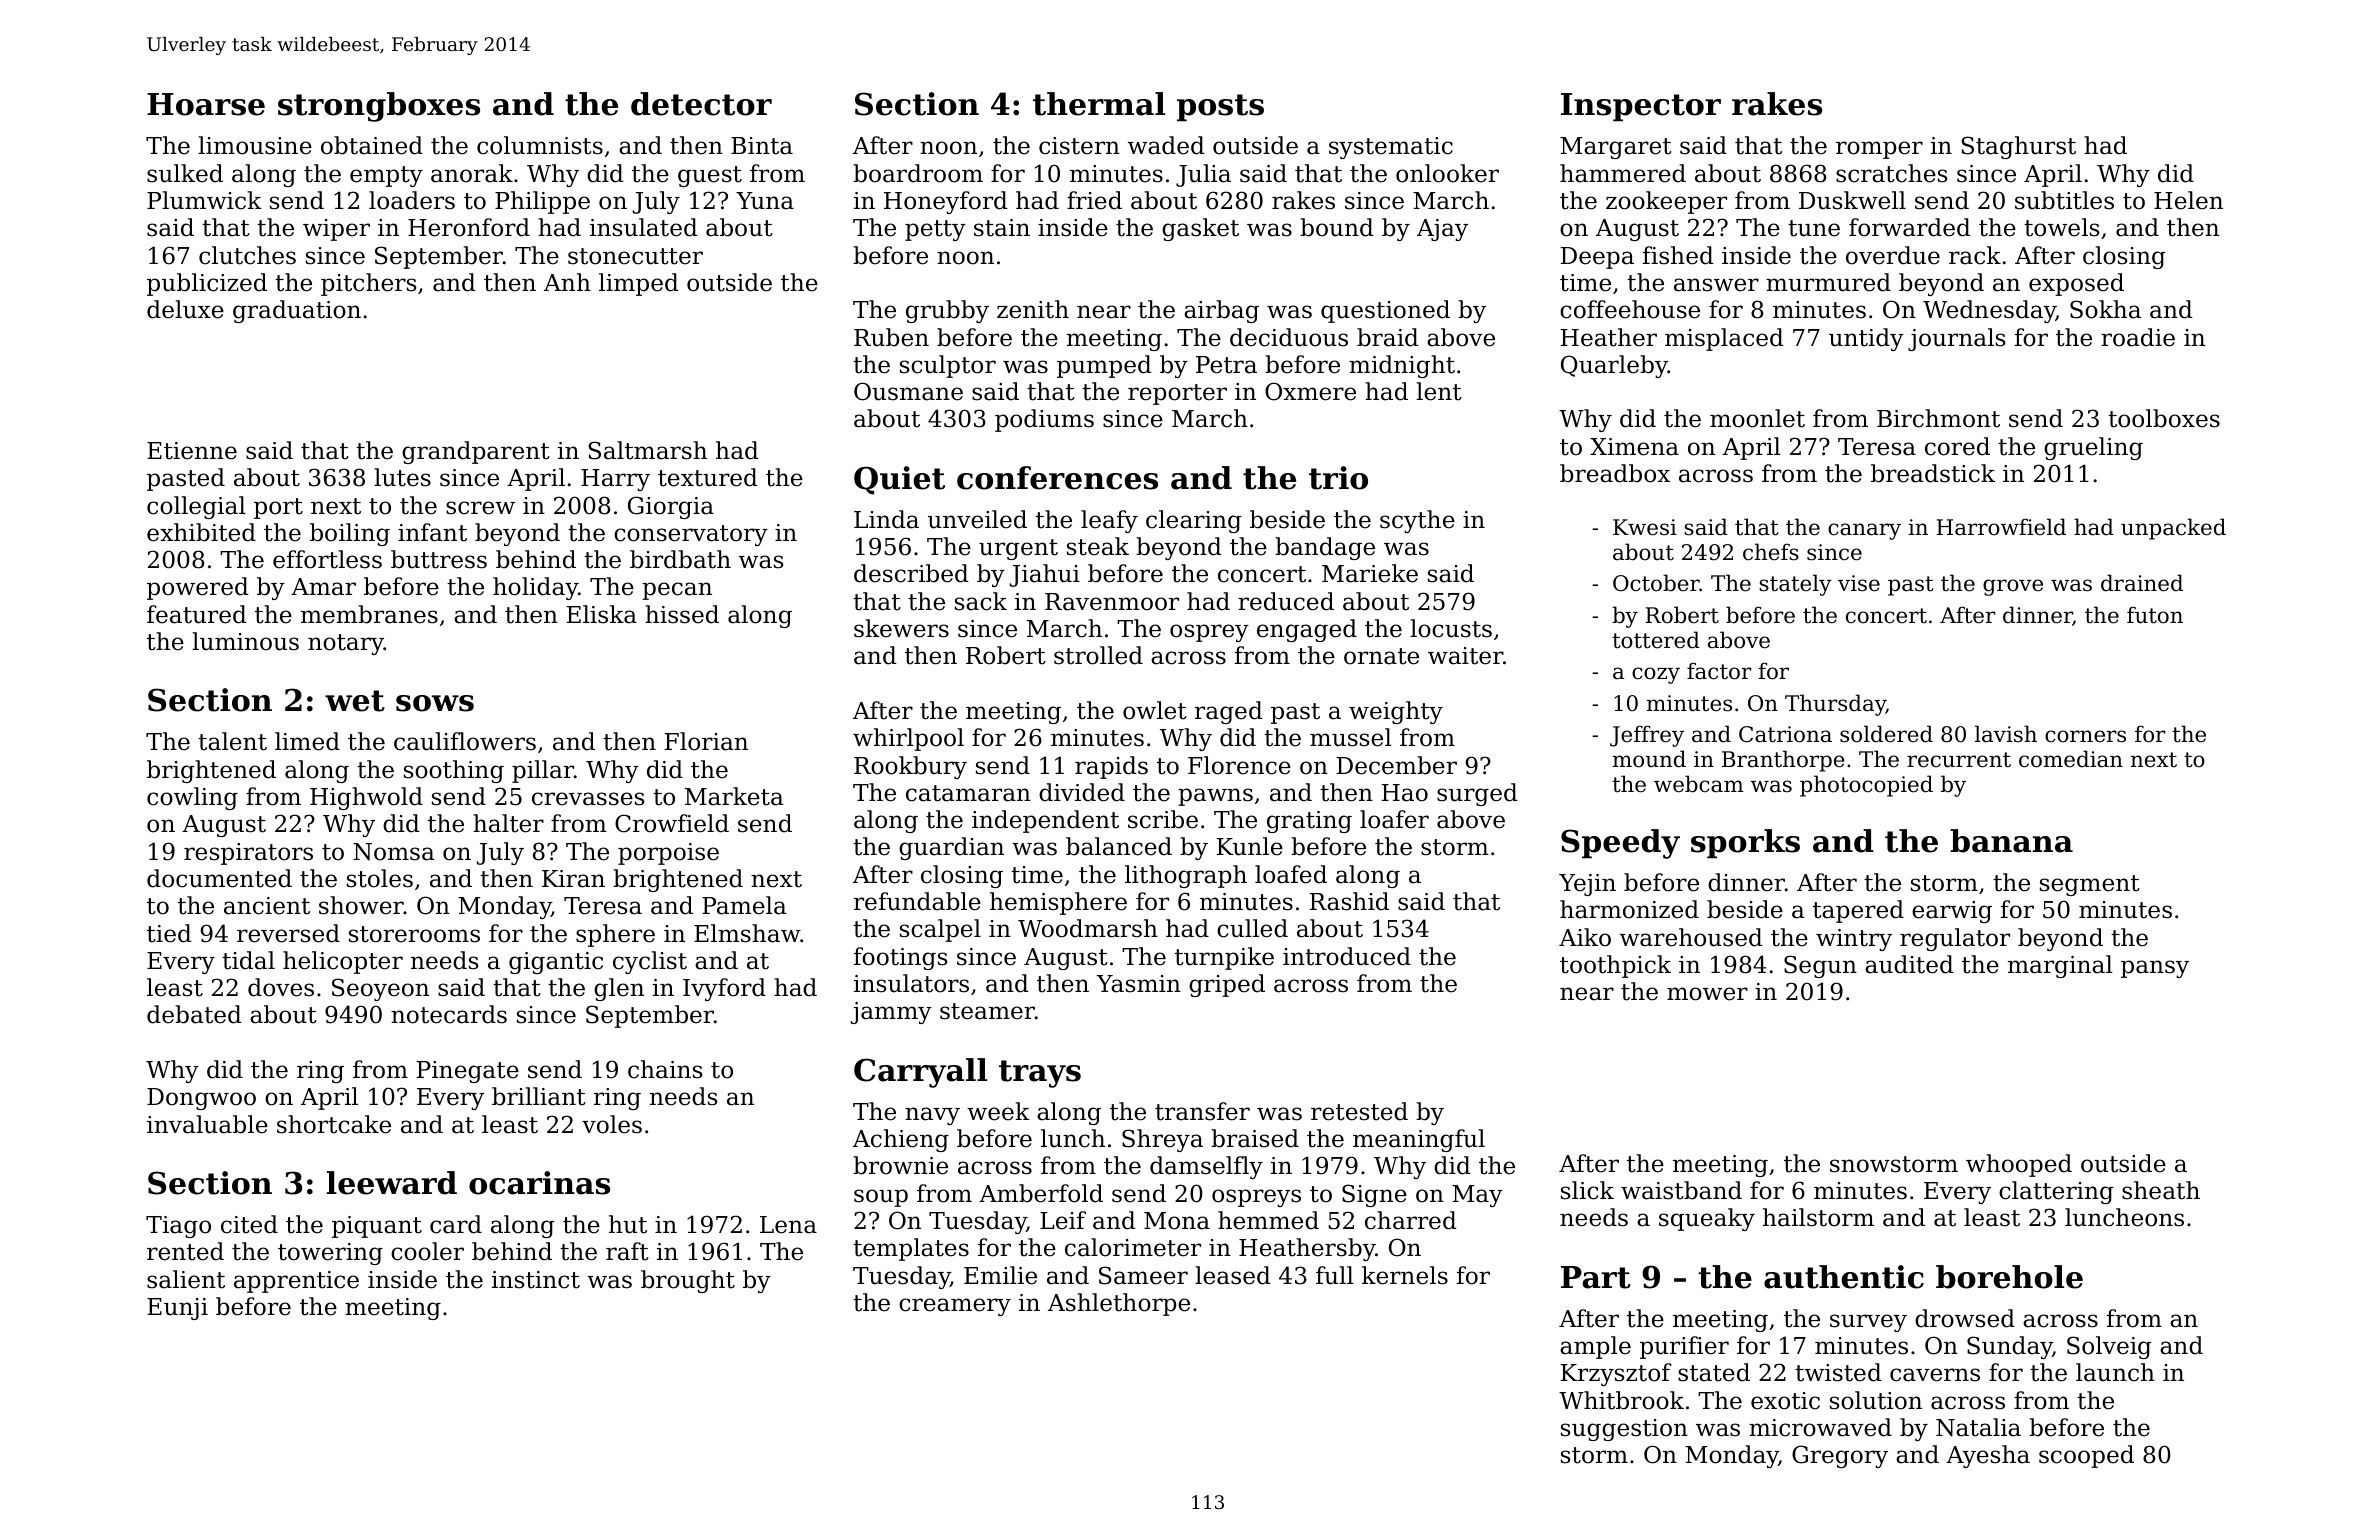 The width and height of the screenshot is (2380, 1540). Describe the element at coordinates (1388, 337) in the screenshot. I see `braid` at that location.
